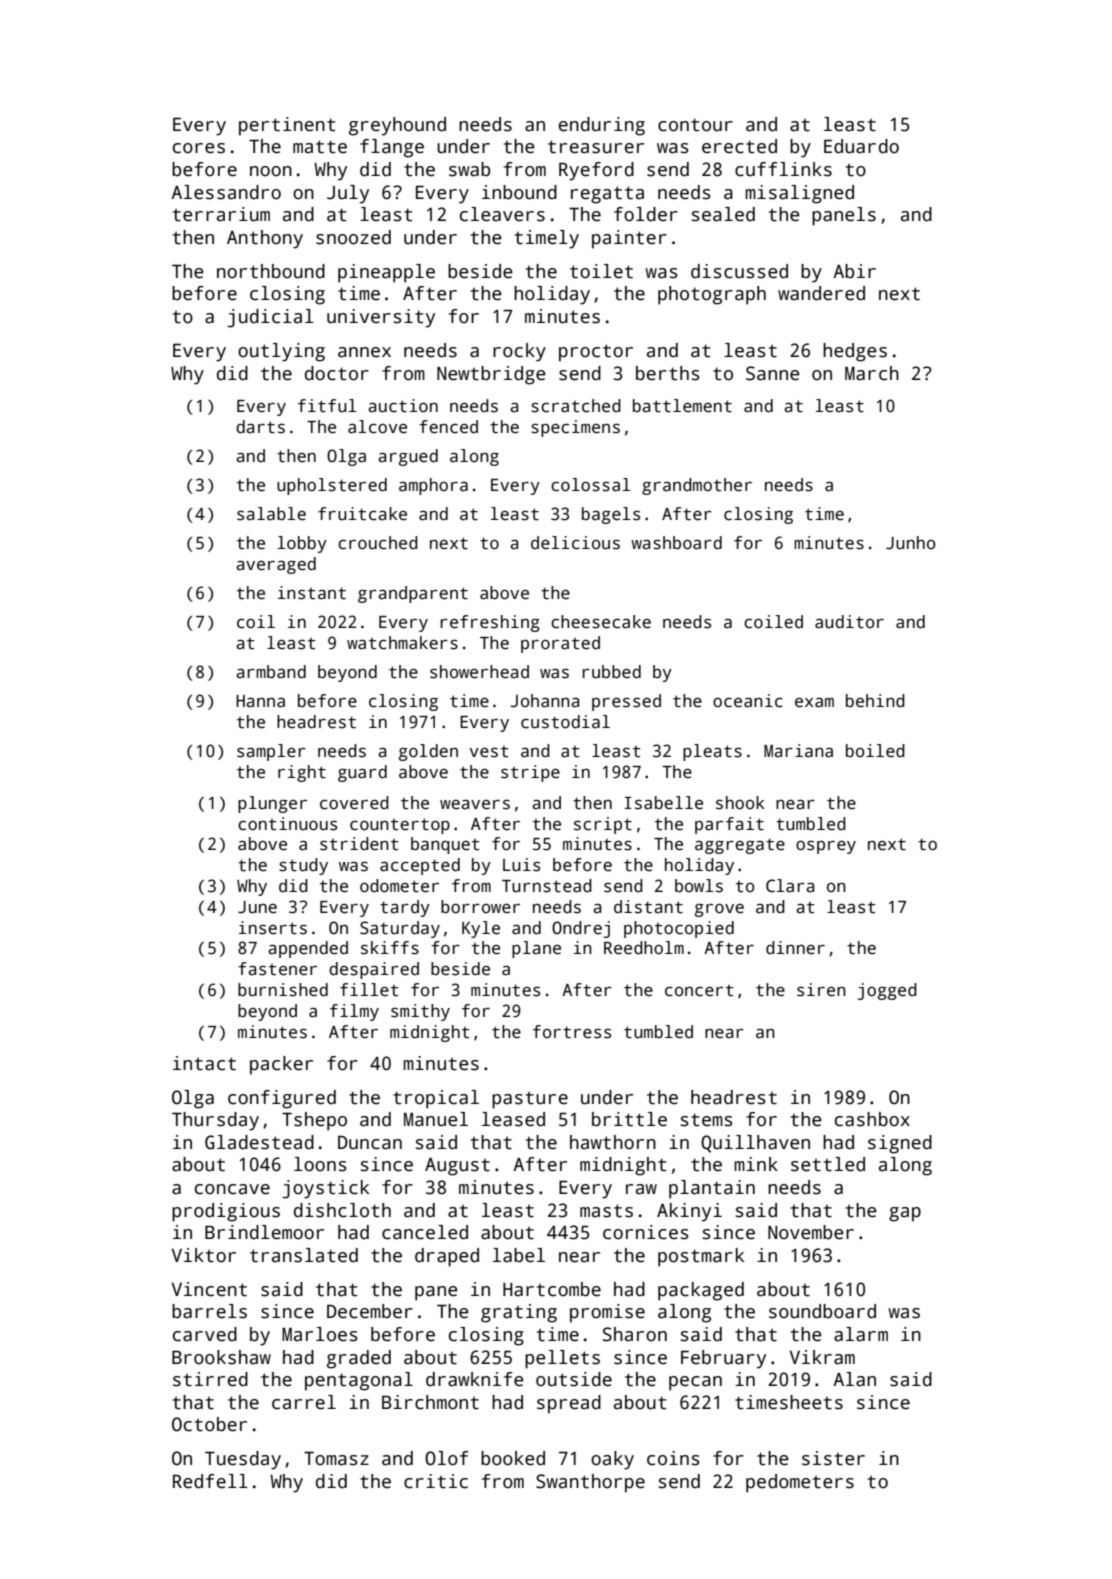 This document has height=1579, width=1112. I want to click on borrower, so click(480, 907).
